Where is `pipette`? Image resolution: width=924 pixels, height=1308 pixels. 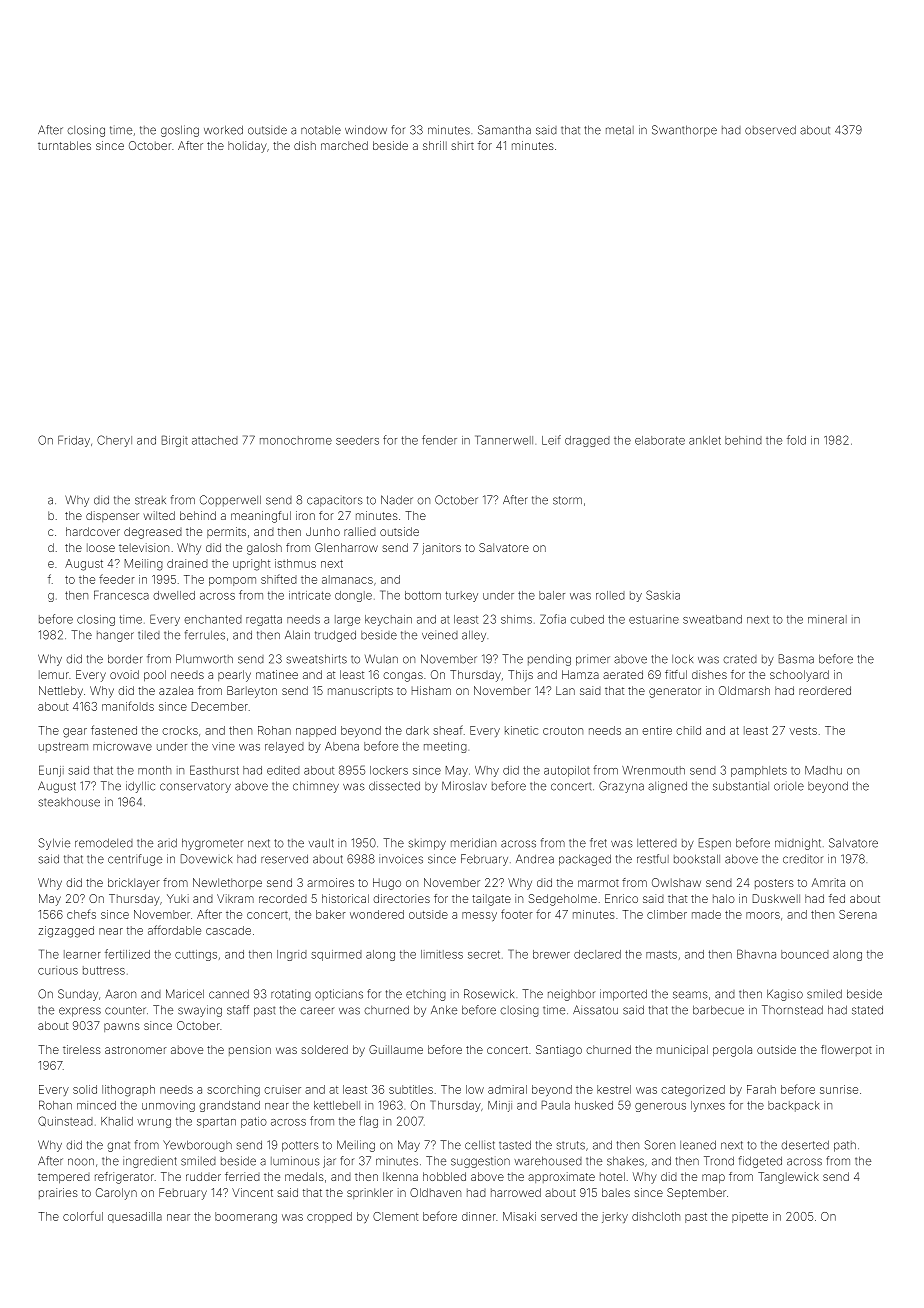 pipette is located at coordinates (750, 1217).
